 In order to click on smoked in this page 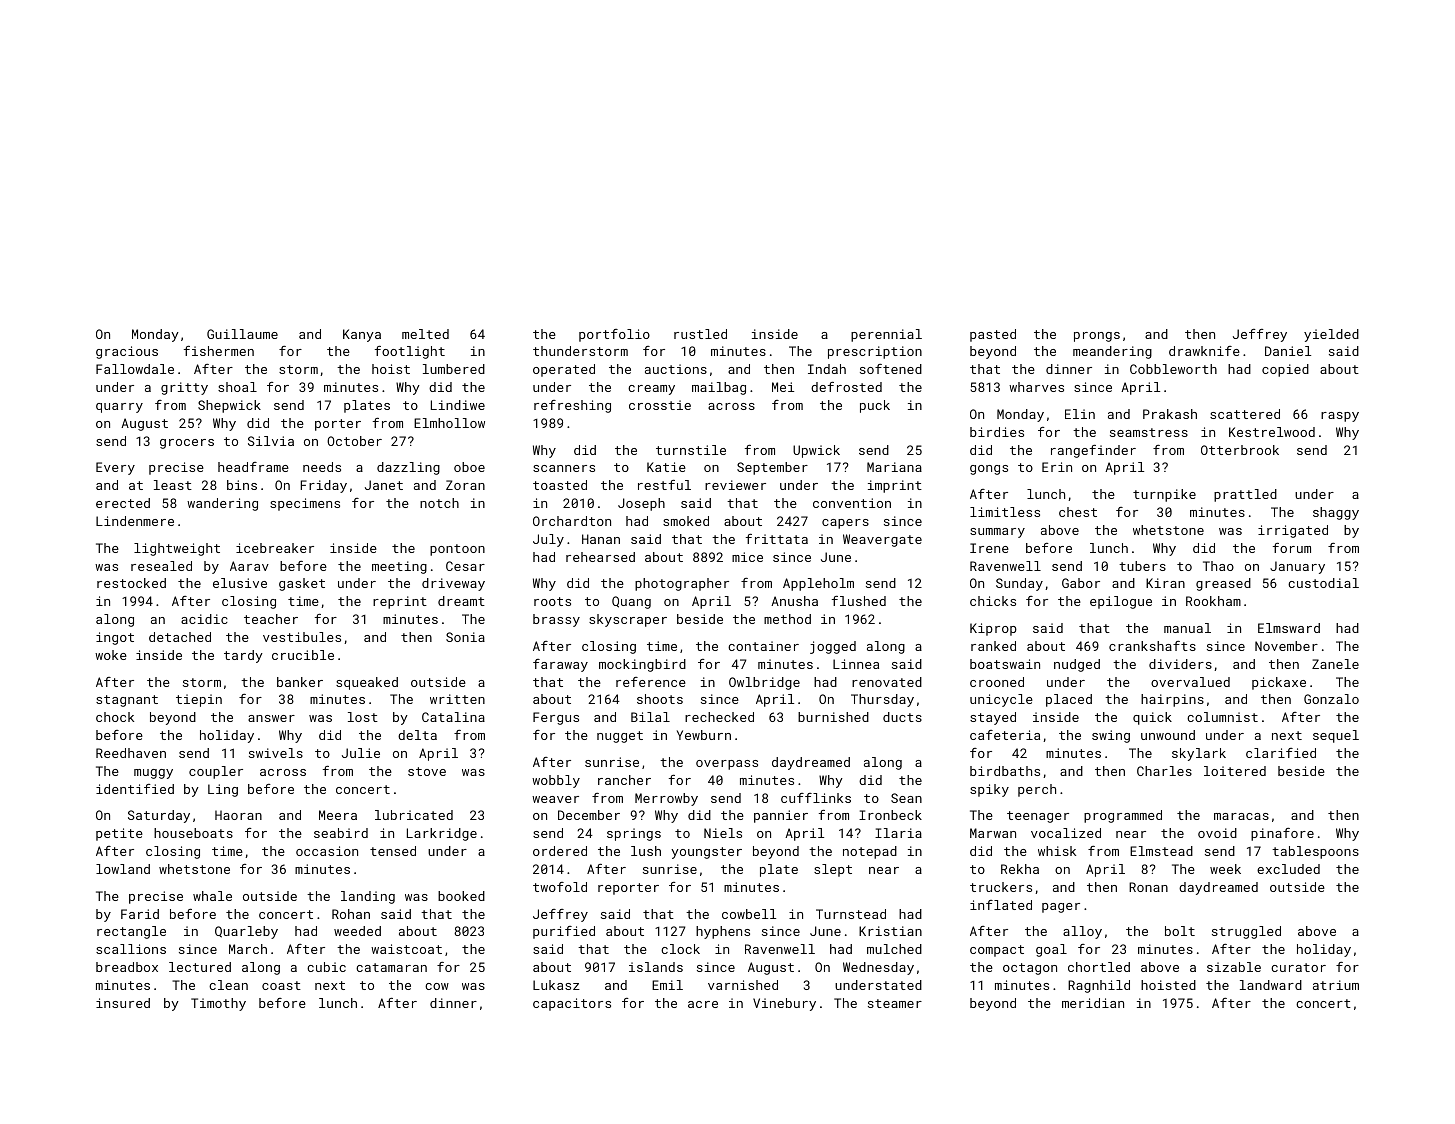, I will do `click(686, 521)`.
